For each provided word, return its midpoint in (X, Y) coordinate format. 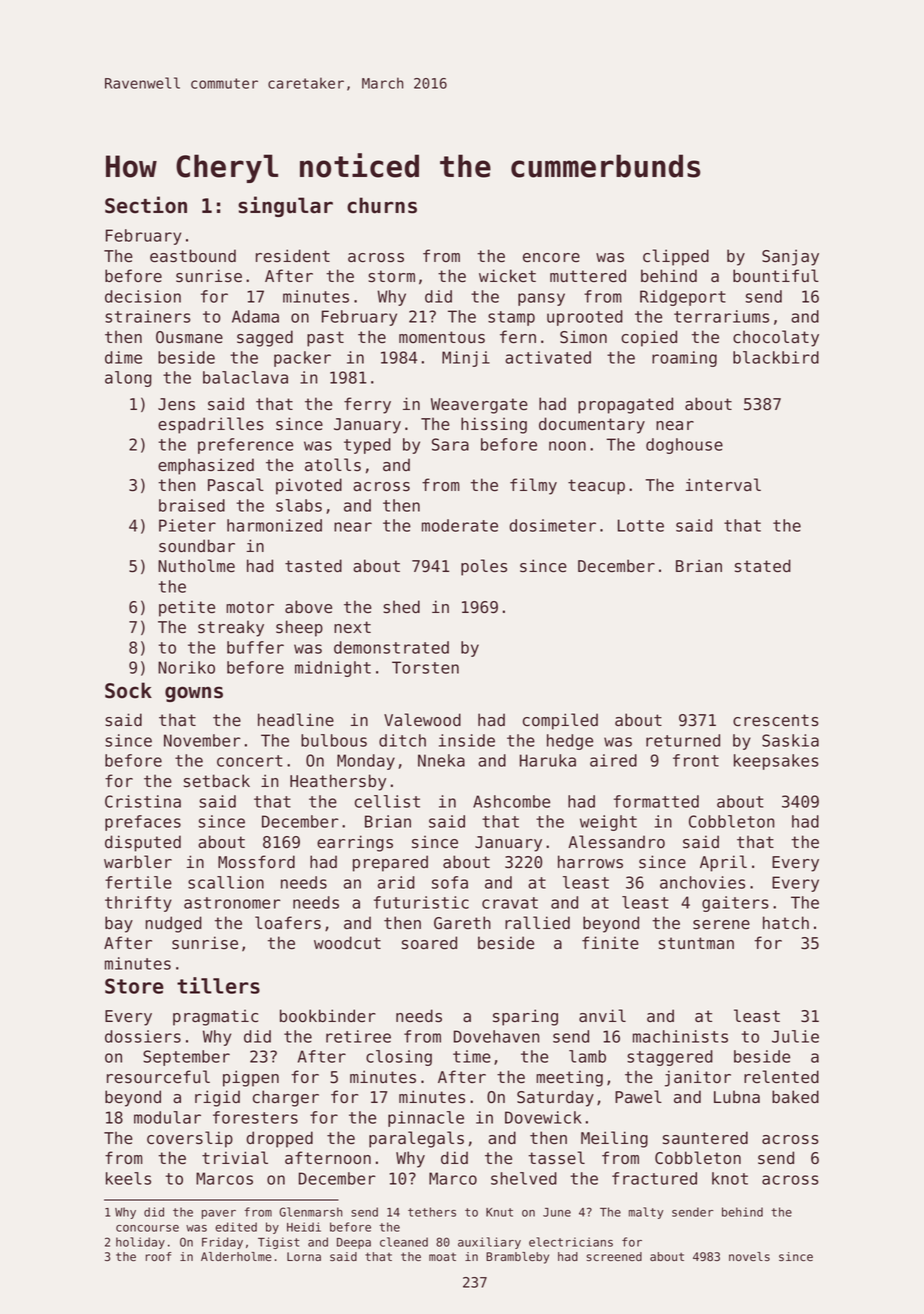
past (325, 339)
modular (167, 1117)
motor (250, 607)
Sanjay (790, 257)
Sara (450, 444)
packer (302, 359)
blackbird (776, 357)
